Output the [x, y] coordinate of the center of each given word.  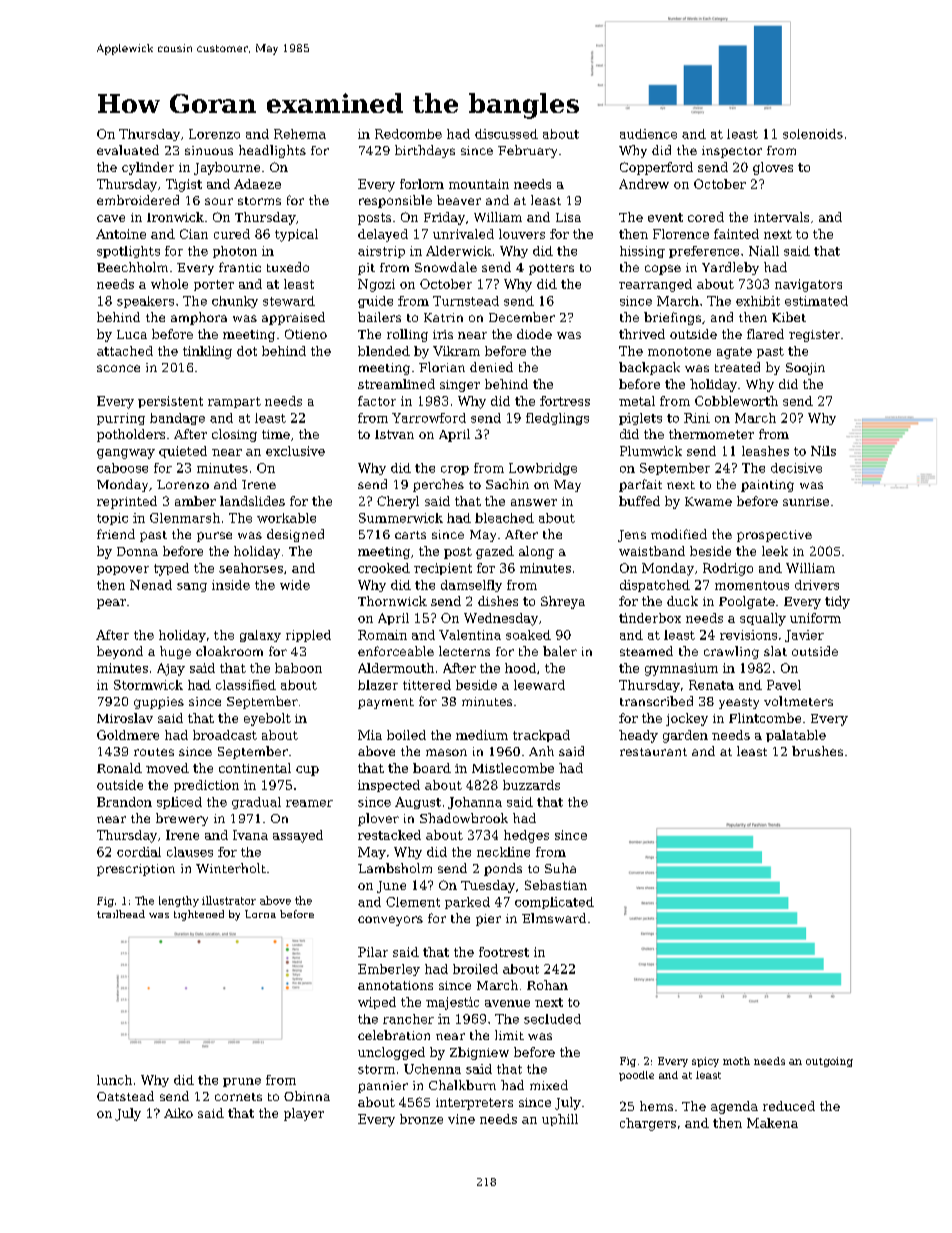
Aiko [178, 1113]
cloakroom [229, 651]
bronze [421, 1119]
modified [679, 534]
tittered [427, 685]
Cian [194, 234]
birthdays [425, 151]
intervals [781, 217]
